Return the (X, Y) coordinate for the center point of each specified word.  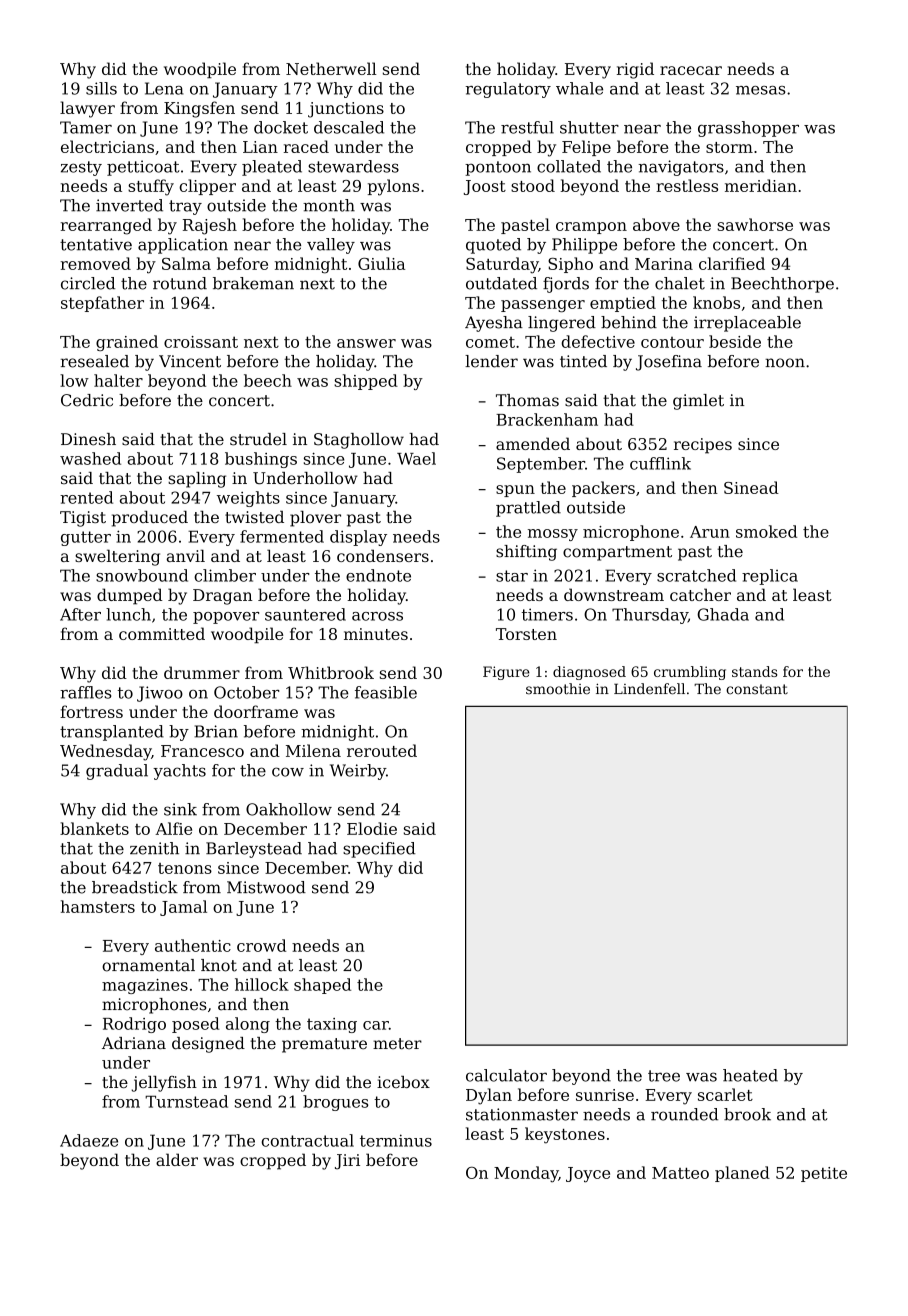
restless (687, 185)
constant (757, 689)
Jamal (183, 908)
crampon (591, 228)
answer (366, 343)
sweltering (117, 557)
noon (785, 363)
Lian (260, 147)
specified (379, 850)
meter (397, 1044)
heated (750, 1075)
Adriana (134, 1043)
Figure (506, 673)
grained (127, 343)
